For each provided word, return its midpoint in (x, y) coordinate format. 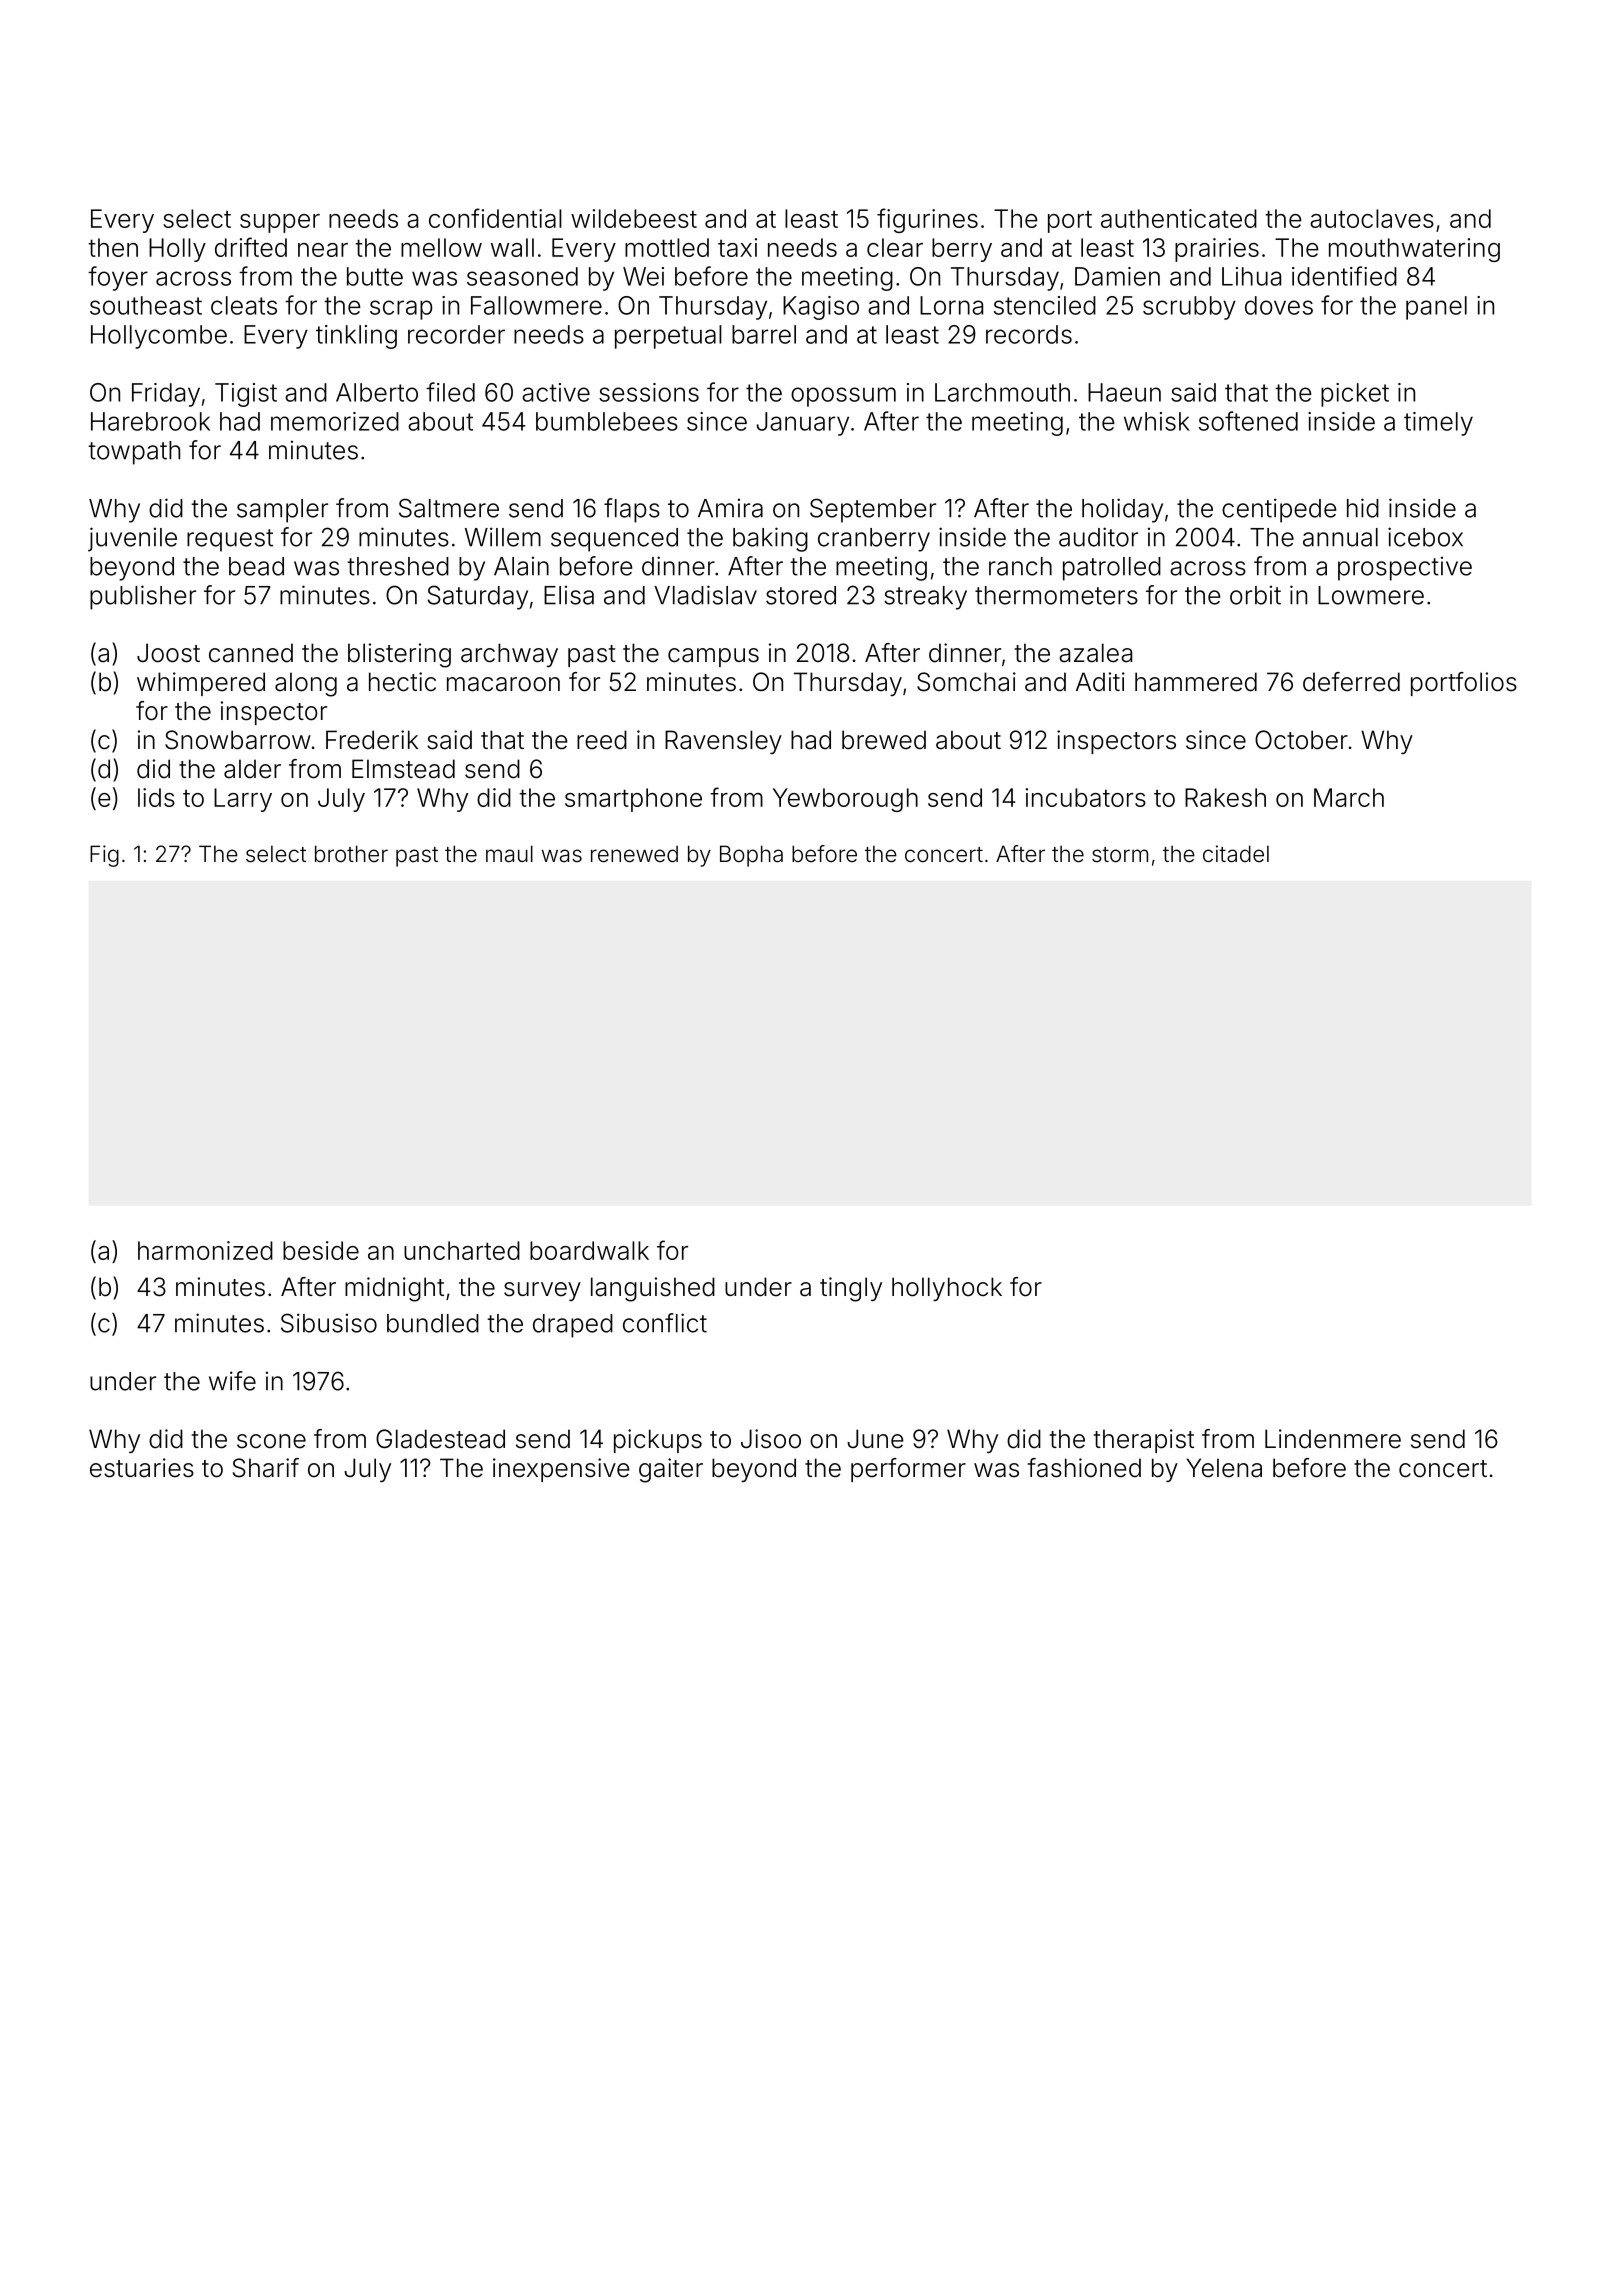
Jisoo (771, 1439)
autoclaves (1372, 218)
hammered (1196, 682)
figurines (927, 220)
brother (351, 854)
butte (375, 276)
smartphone (633, 800)
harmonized (205, 1250)
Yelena (1224, 1468)
